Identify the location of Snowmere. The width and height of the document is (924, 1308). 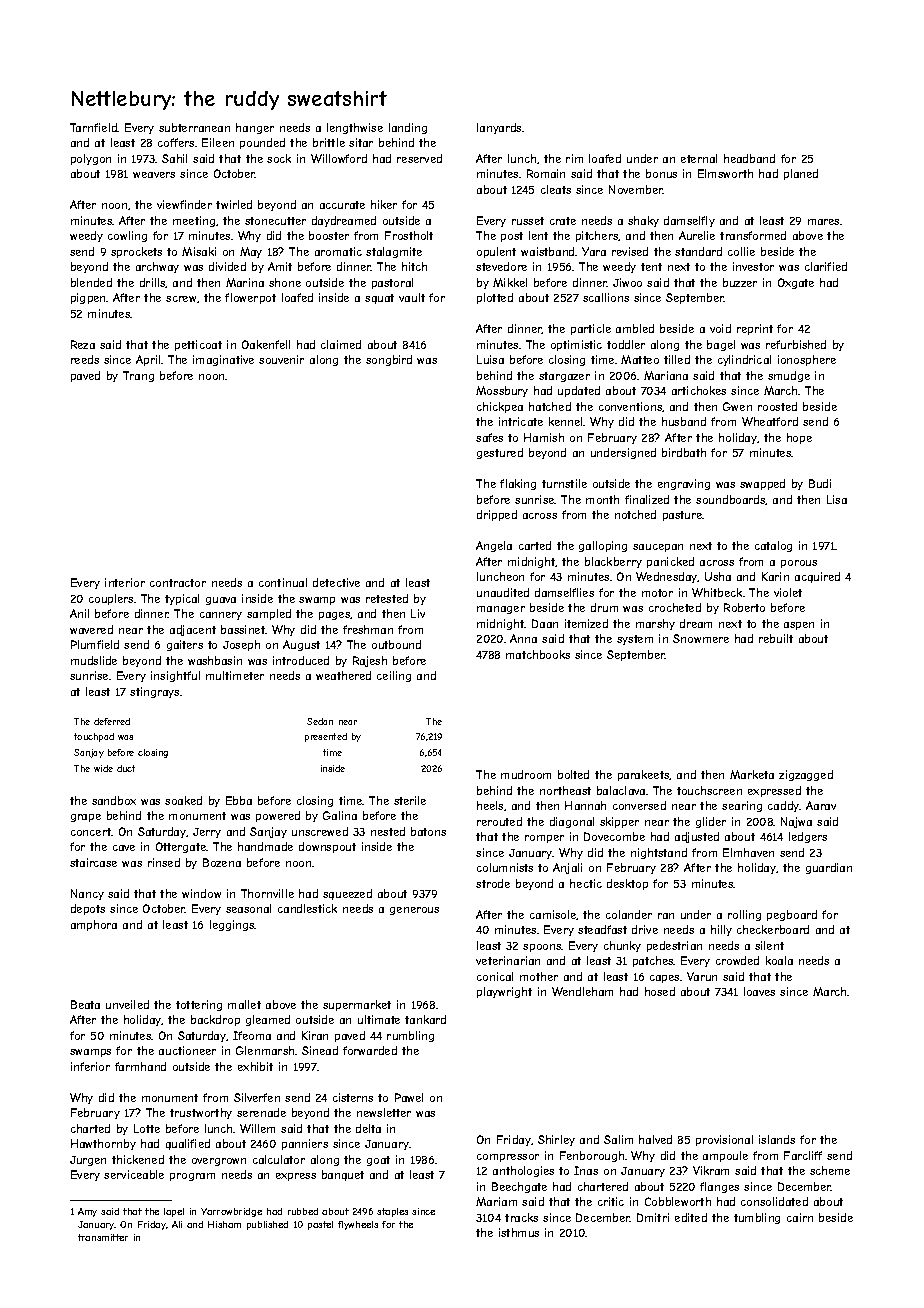
(701, 638).
